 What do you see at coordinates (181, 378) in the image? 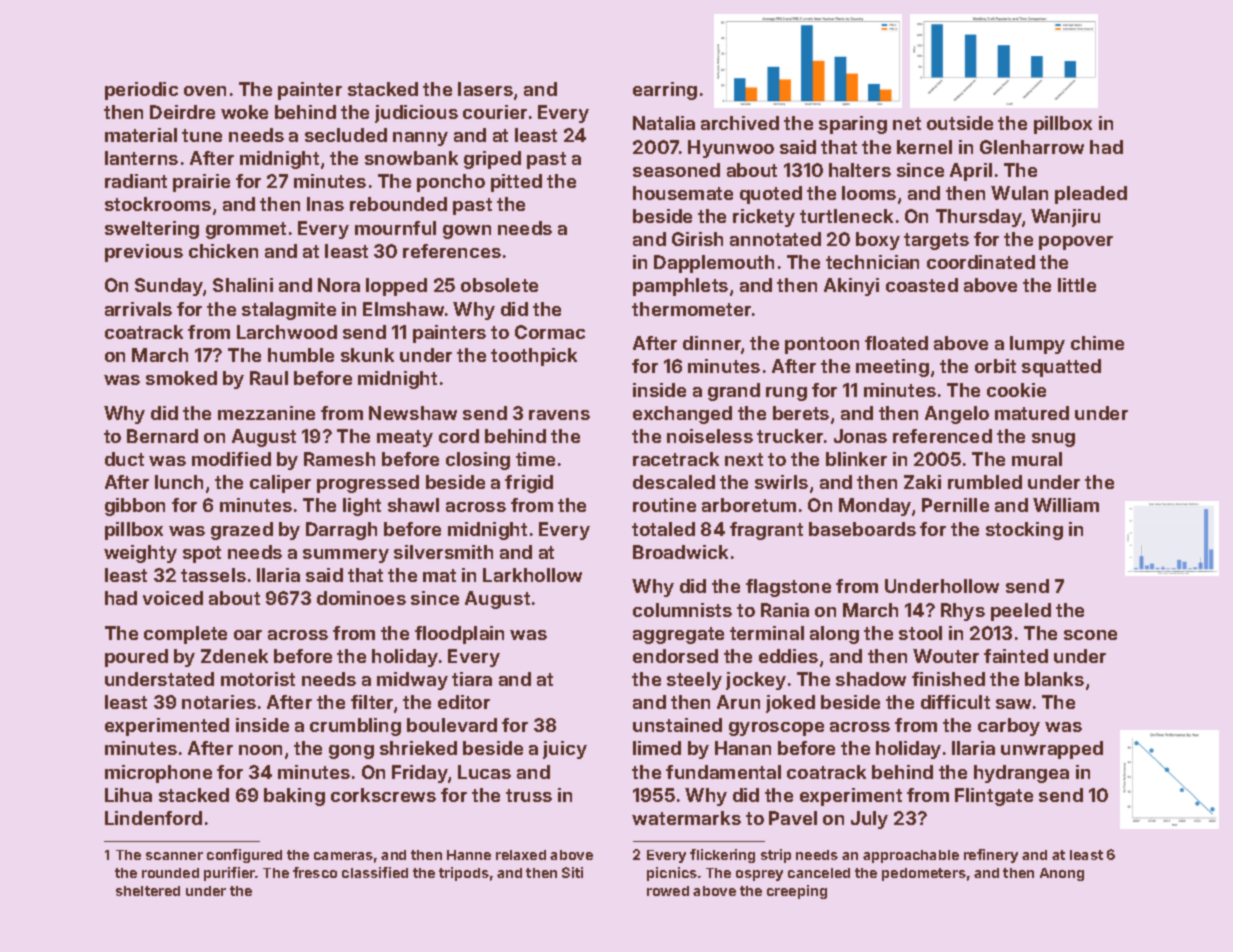
I see `smoked` at bounding box center [181, 378].
